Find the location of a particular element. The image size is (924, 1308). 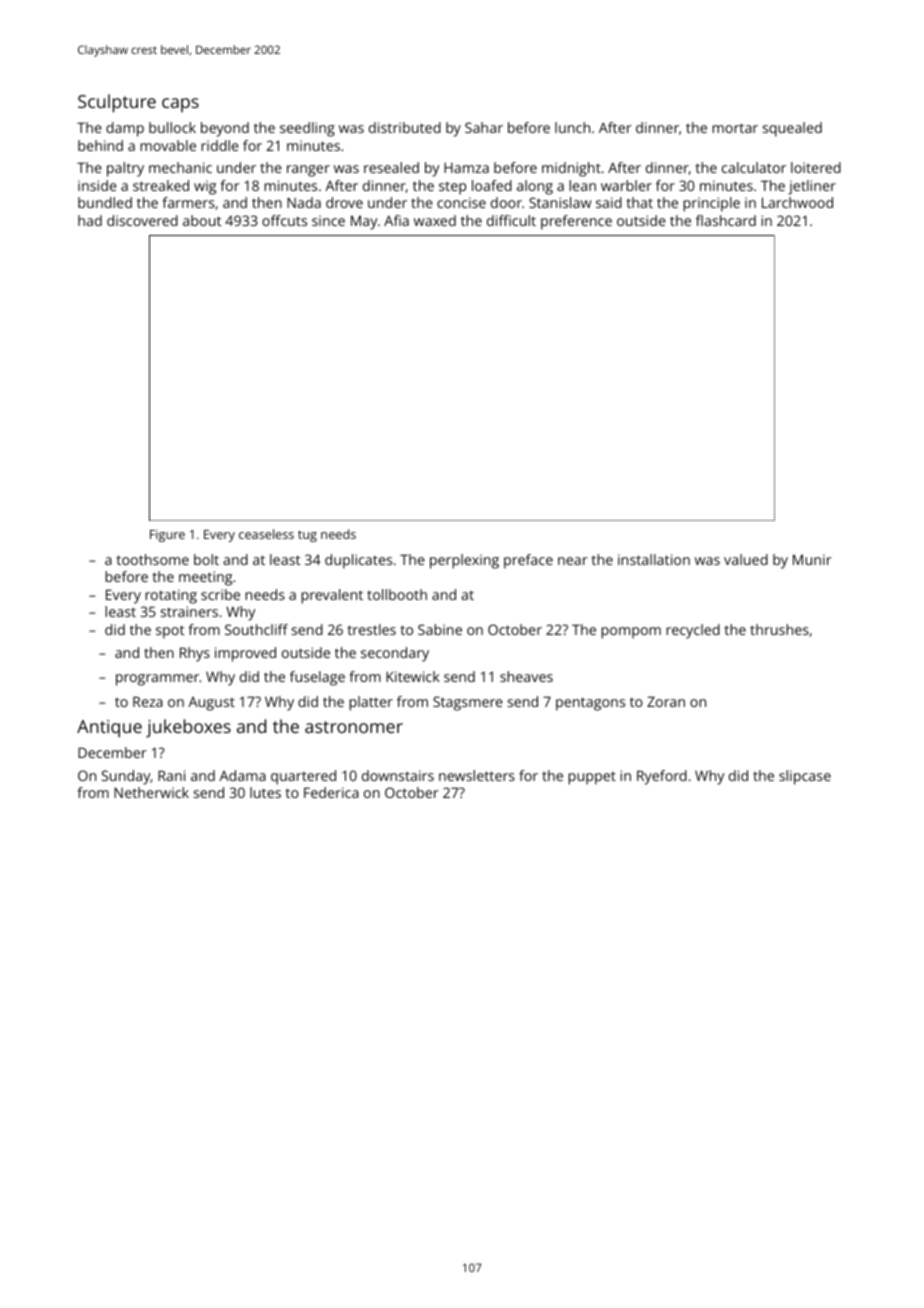

behind is located at coordinates (100, 145).
